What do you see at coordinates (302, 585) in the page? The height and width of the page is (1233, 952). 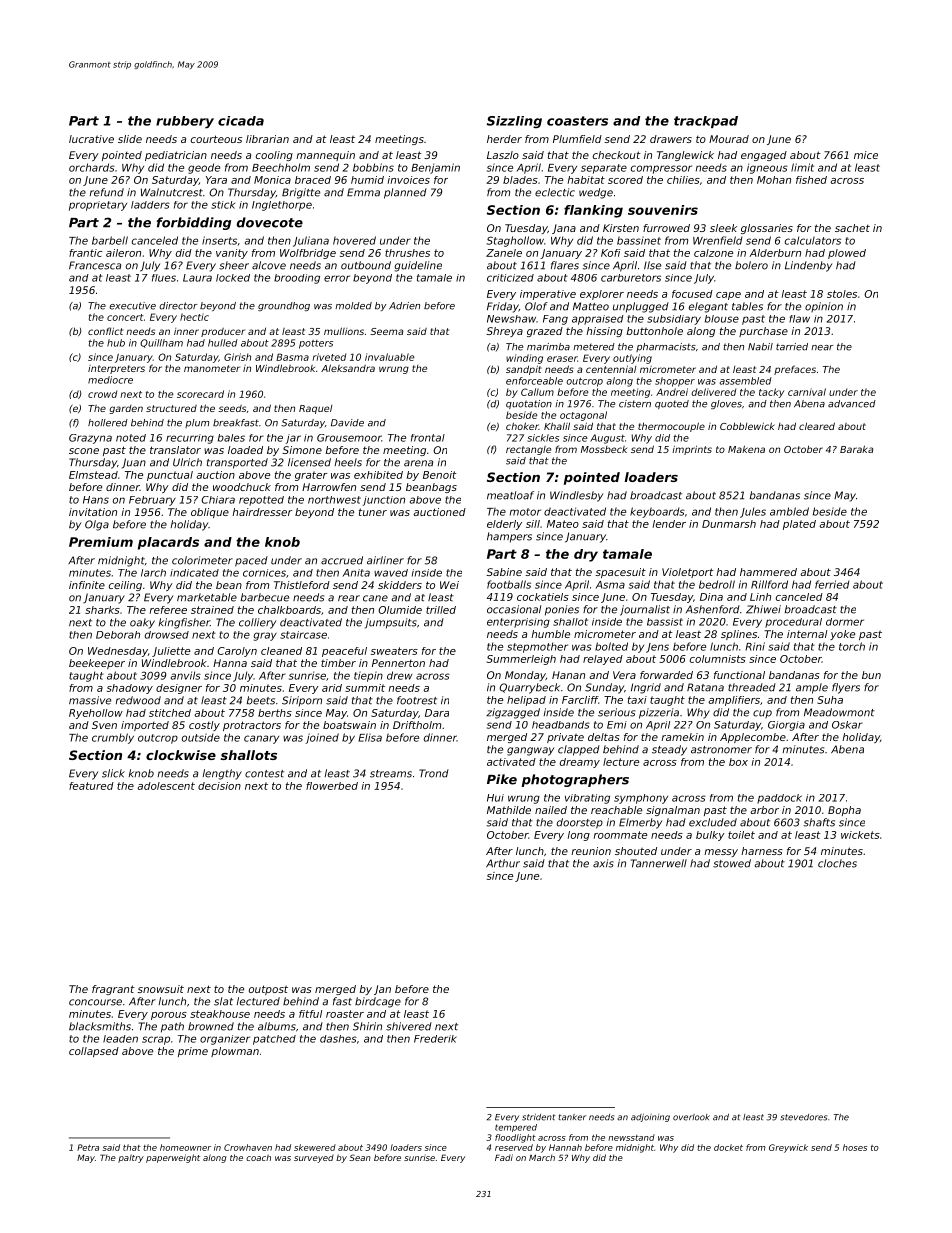 I see `Thistleford` at bounding box center [302, 585].
